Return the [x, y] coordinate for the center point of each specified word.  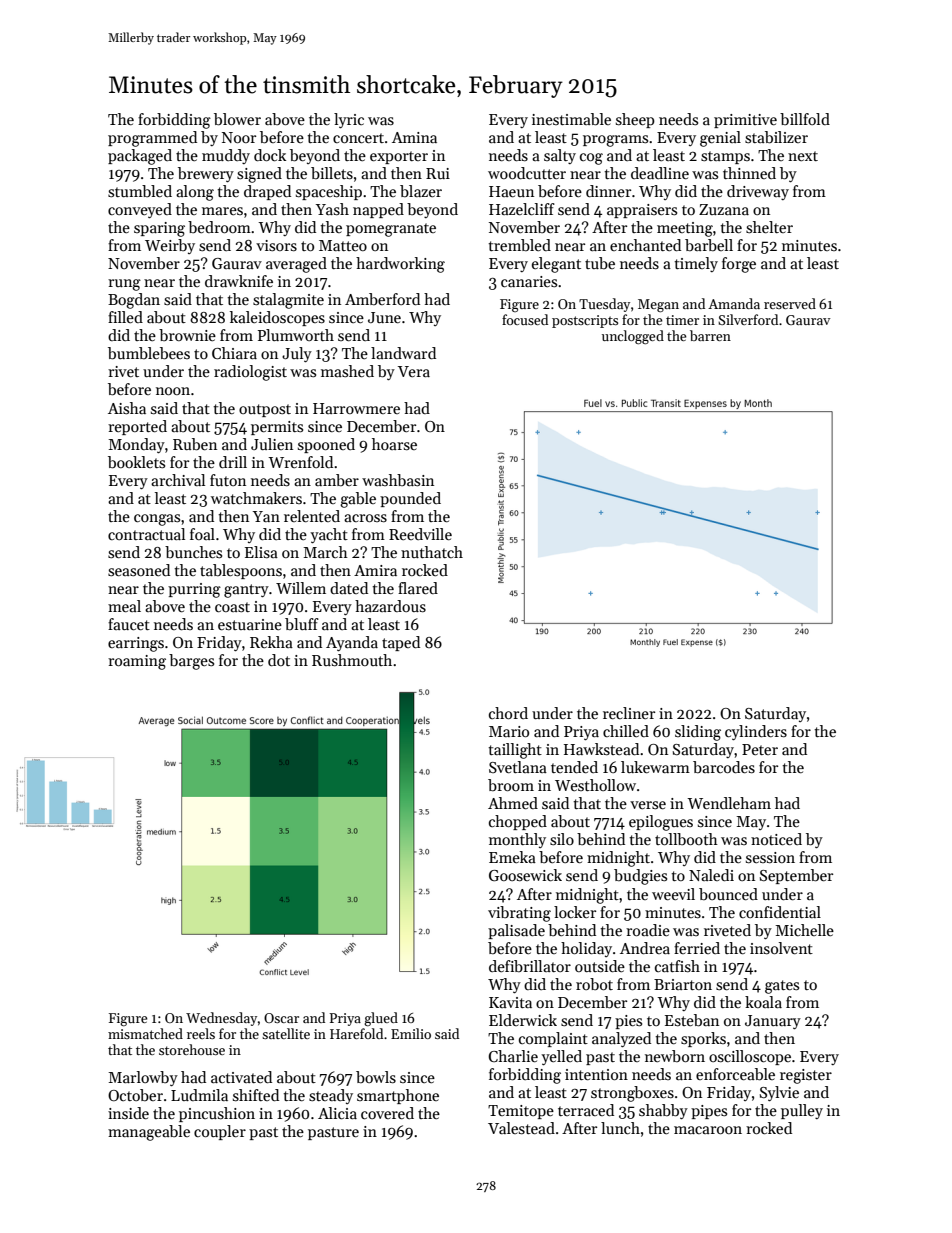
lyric [349, 120]
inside [128, 1113]
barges [191, 662]
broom [511, 785]
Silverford [748, 319]
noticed [776, 839]
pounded [410, 499]
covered [387, 1113]
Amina [414, 137]
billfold [805, 119]
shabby [663, 1111]
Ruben [195, 444]
